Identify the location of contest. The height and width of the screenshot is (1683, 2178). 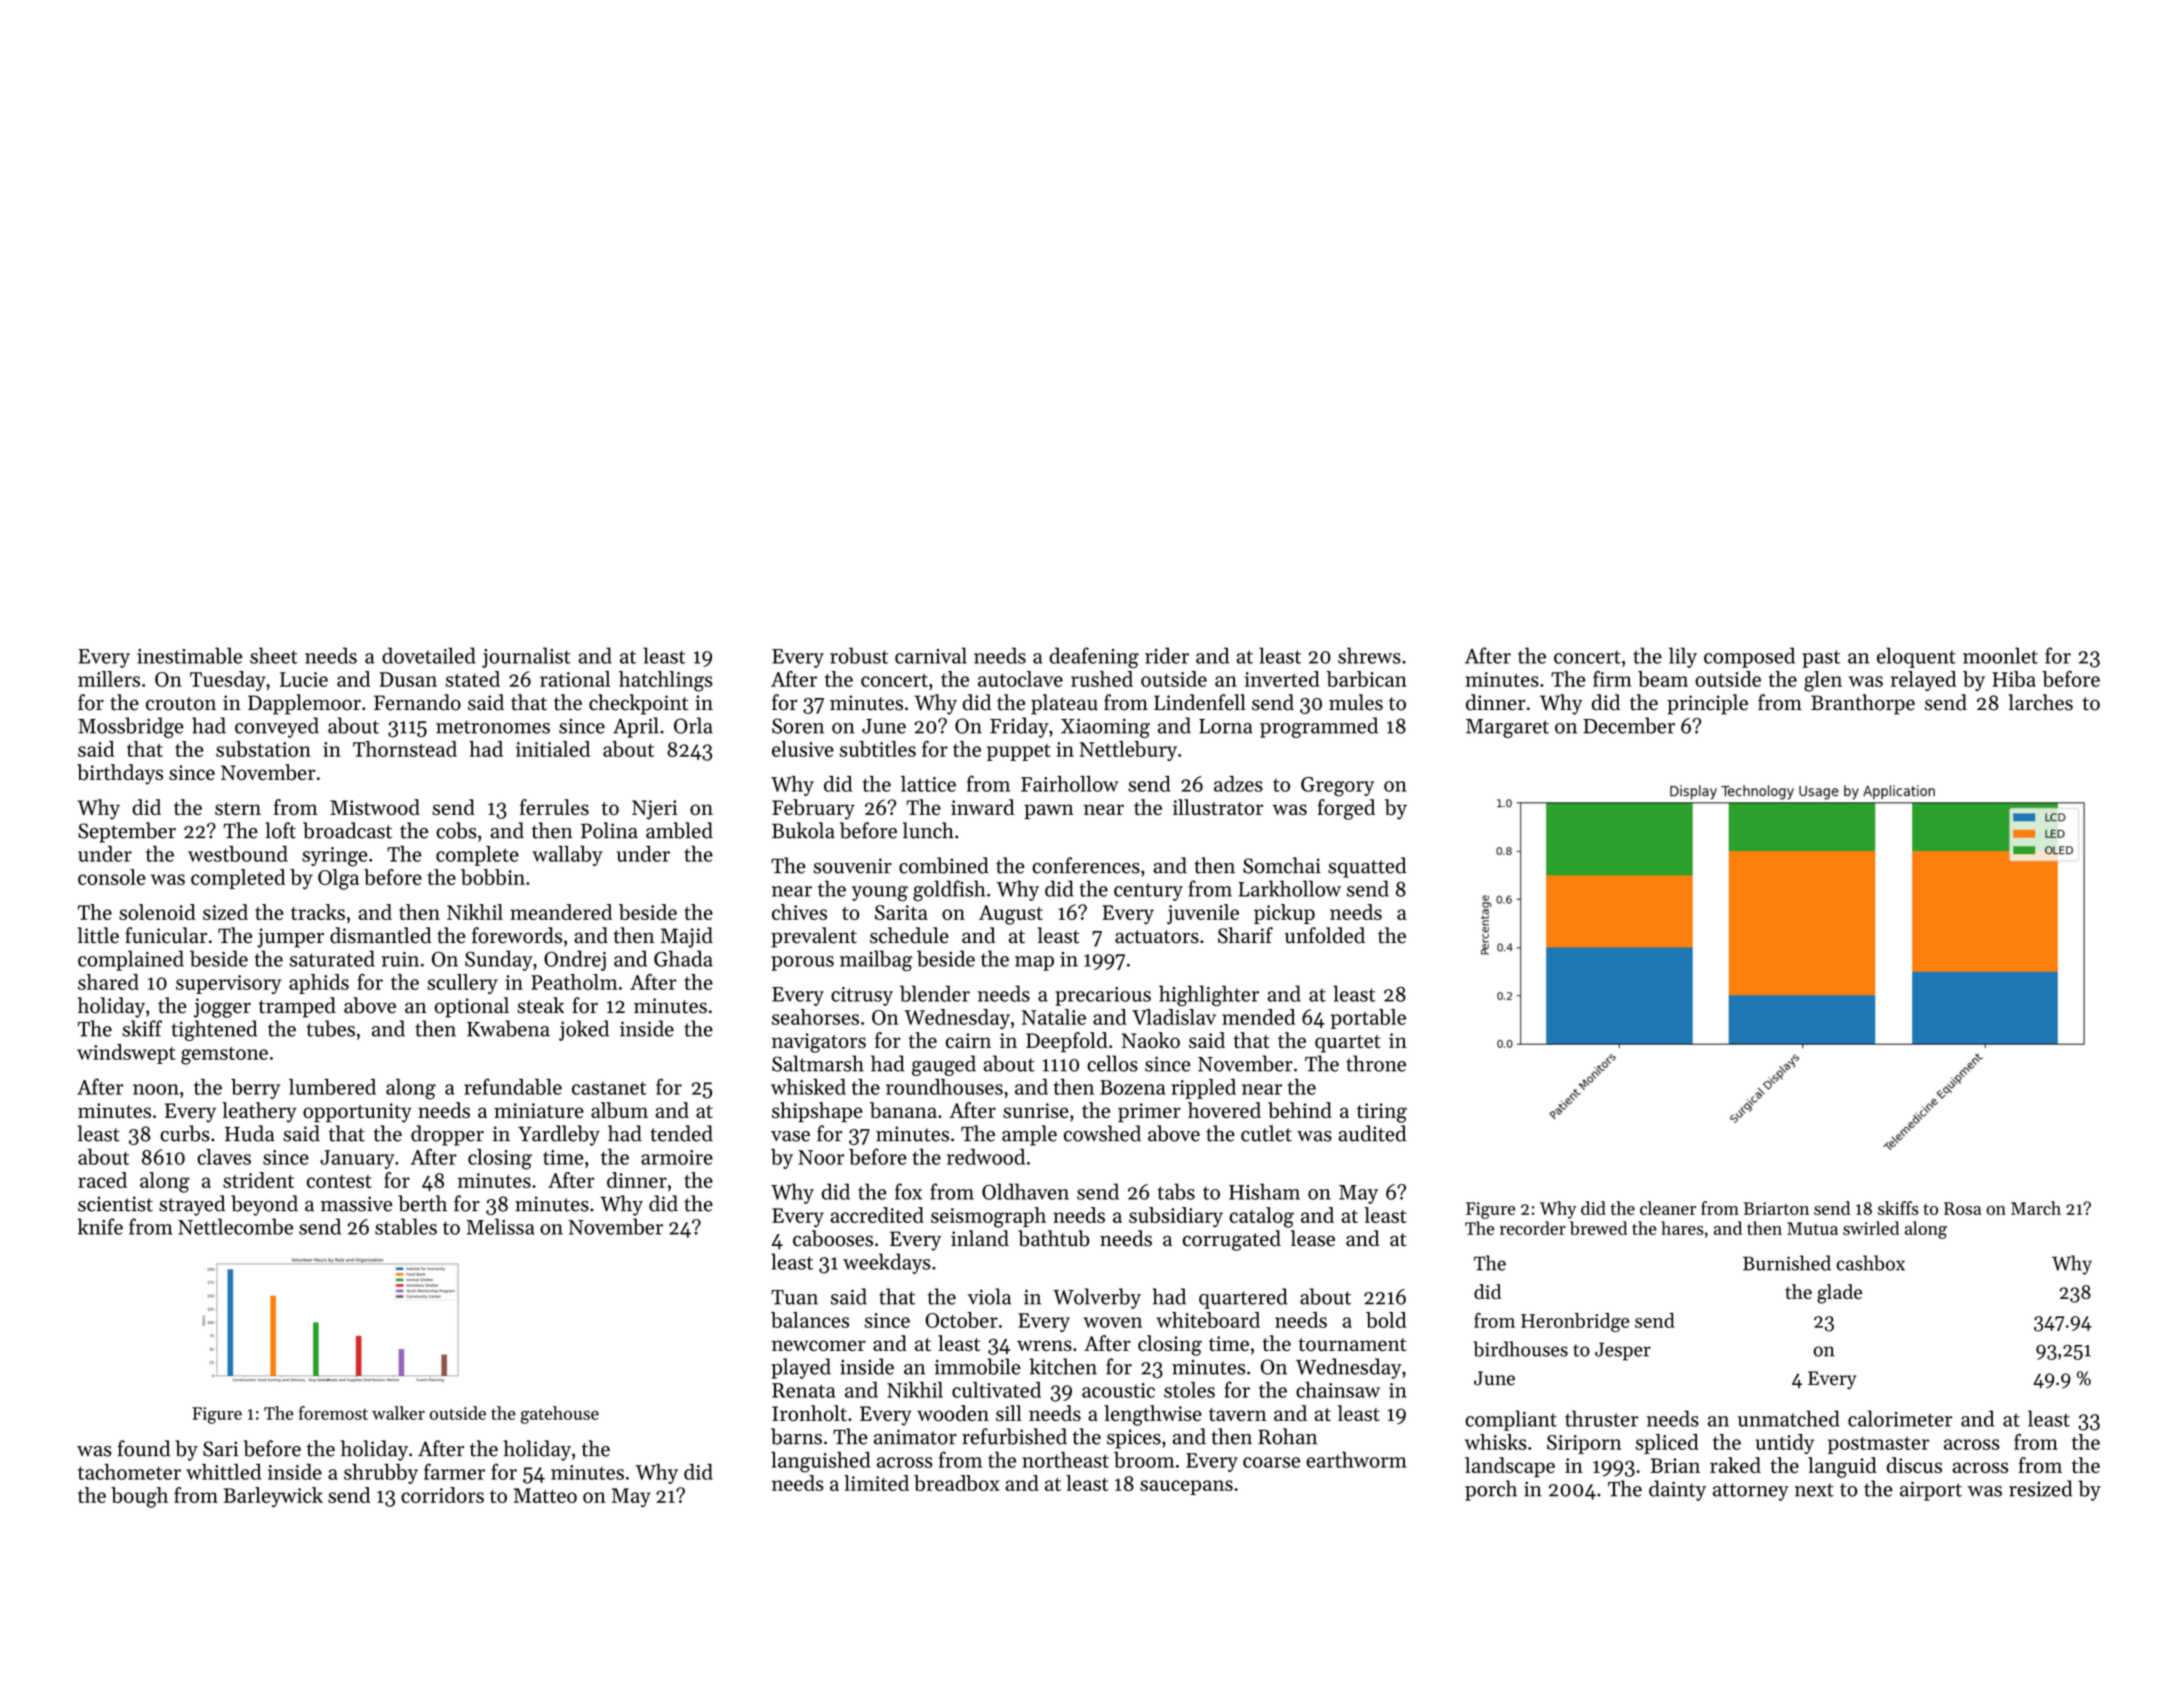
(339, 1181).
